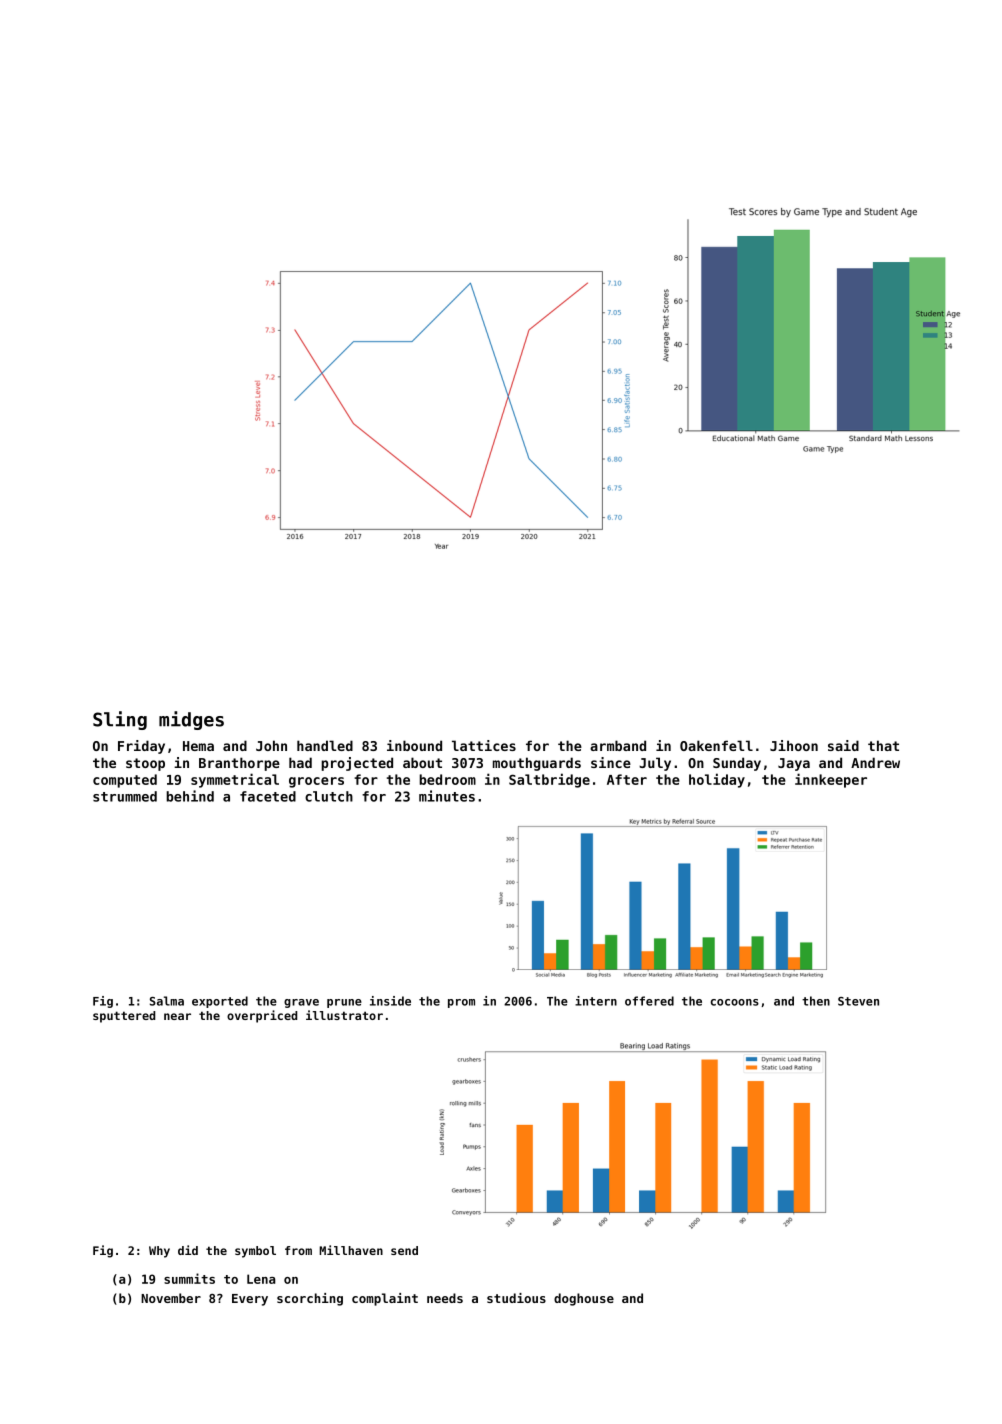 This document has width=1002, height=1424. Describe the element at coordinates (596, 1001) in the document. I see `intern` at that location.
